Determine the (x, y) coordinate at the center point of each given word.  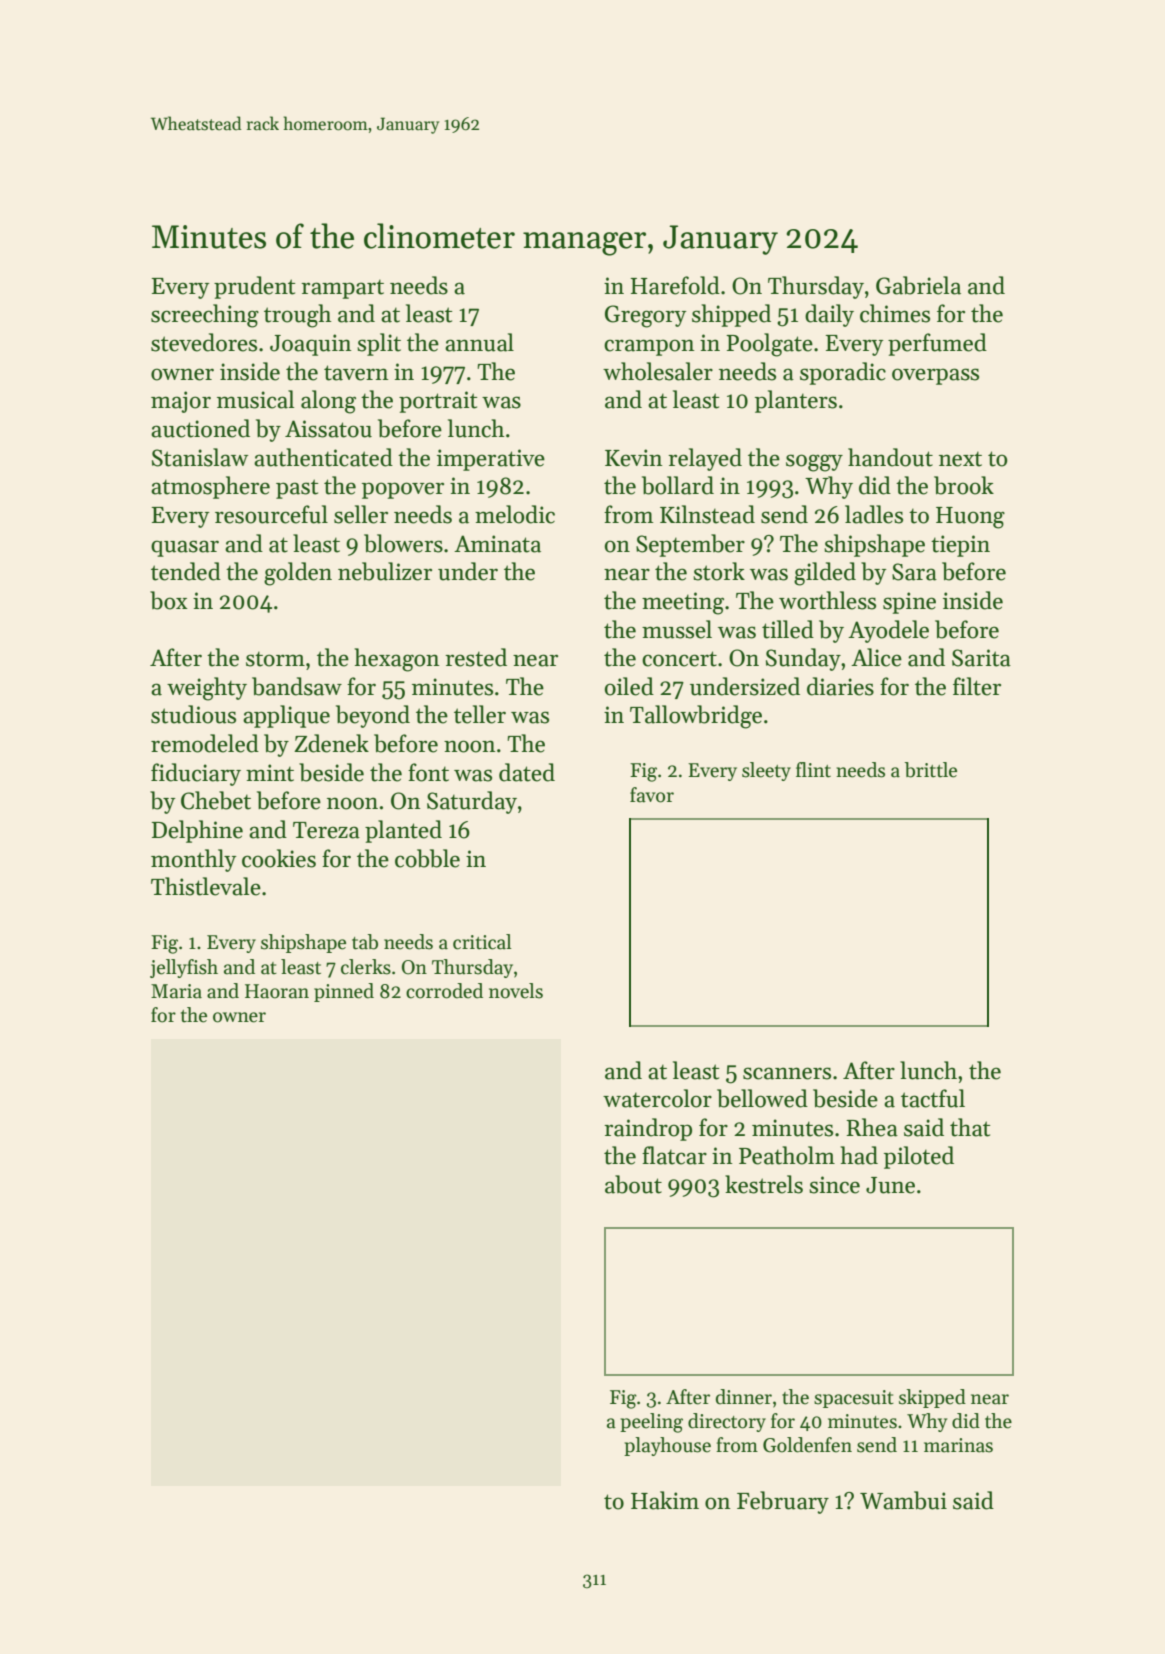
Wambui (903, 1500)
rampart (342, 289)
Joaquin (311, 345)
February (783, 1502)
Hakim (665, 1500)
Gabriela (918, 285)
